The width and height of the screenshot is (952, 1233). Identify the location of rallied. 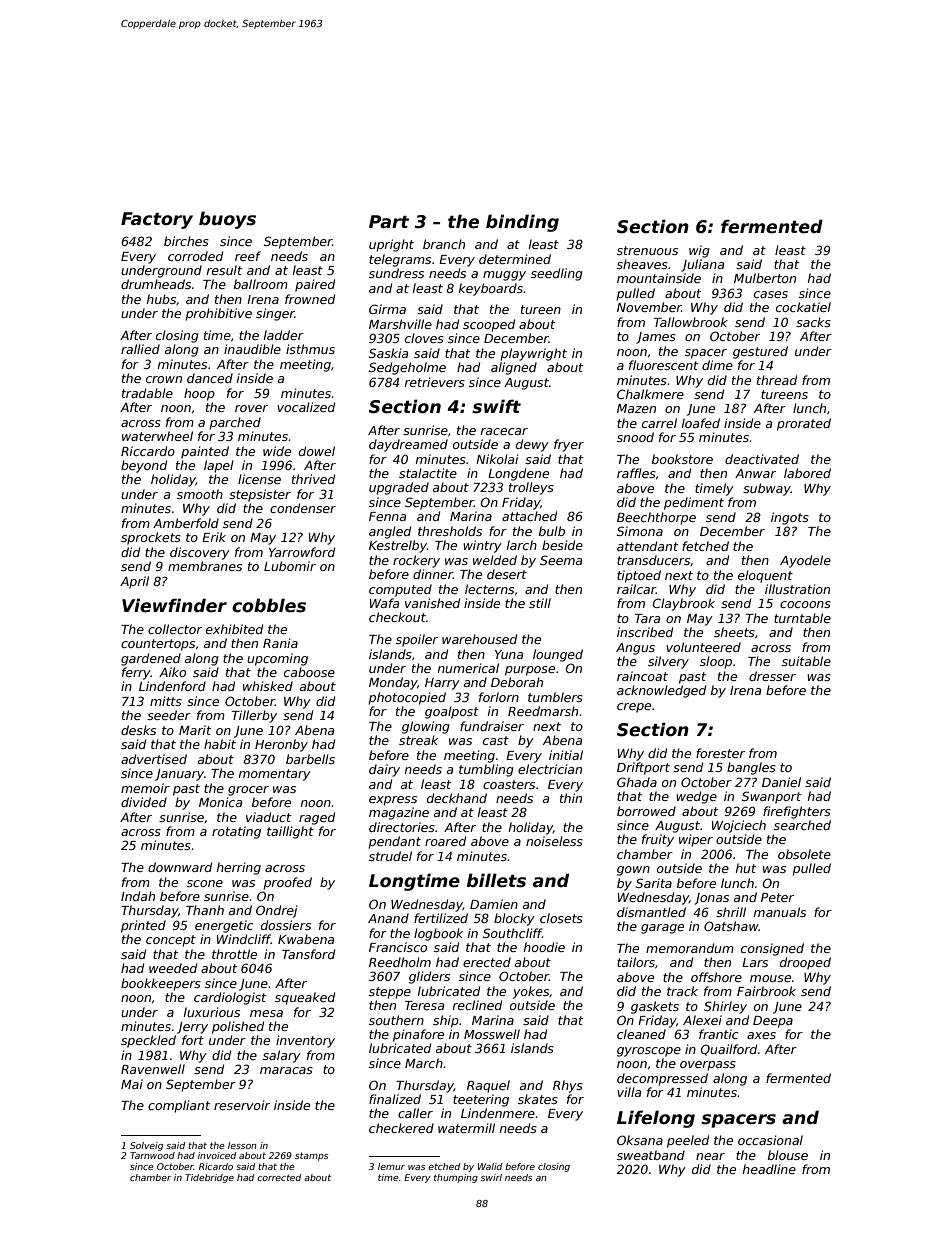
(140, 349).
